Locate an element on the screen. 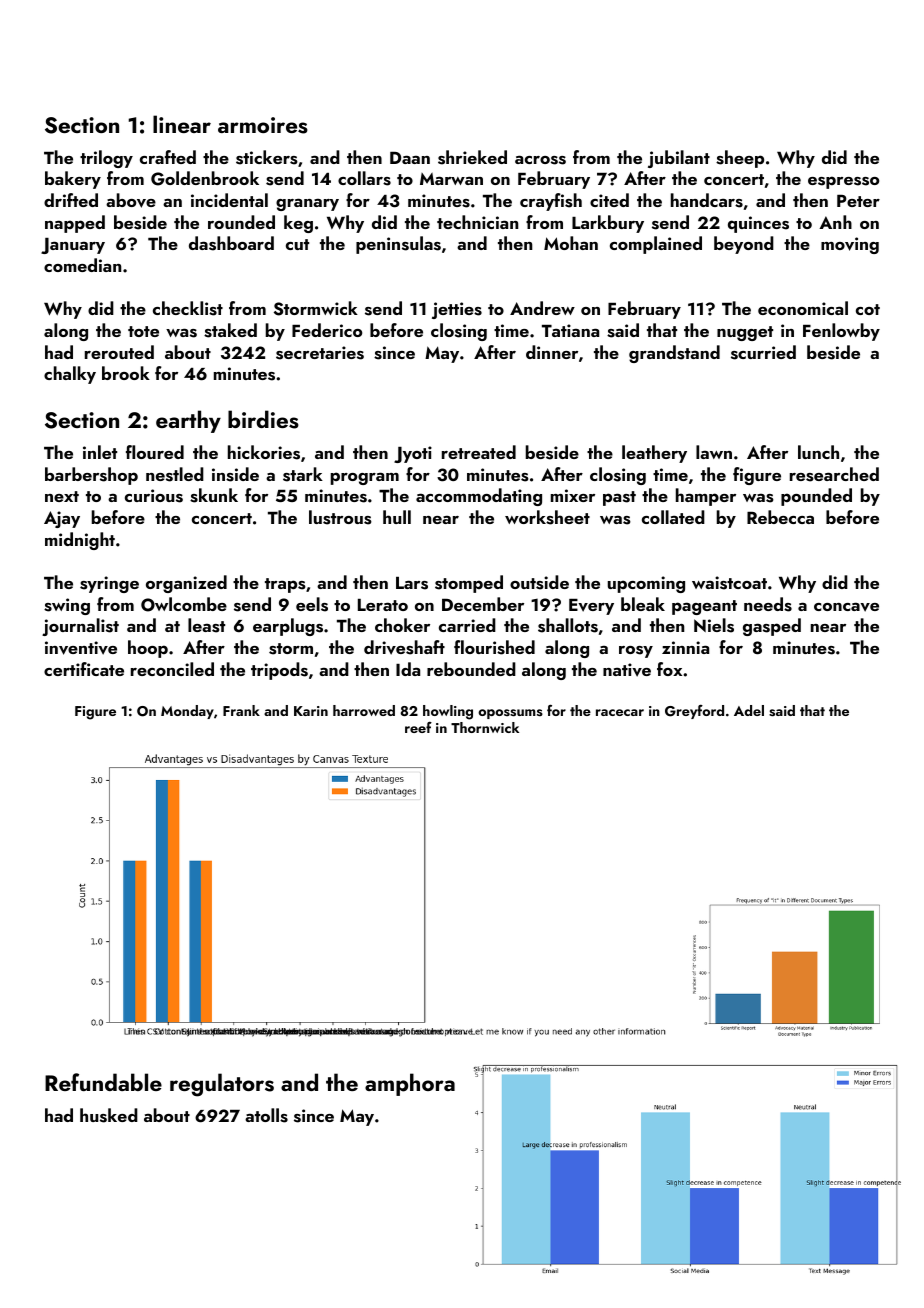 This screenshot has width=924, height=1308. jubilant is located at coordinates (679, 159).
